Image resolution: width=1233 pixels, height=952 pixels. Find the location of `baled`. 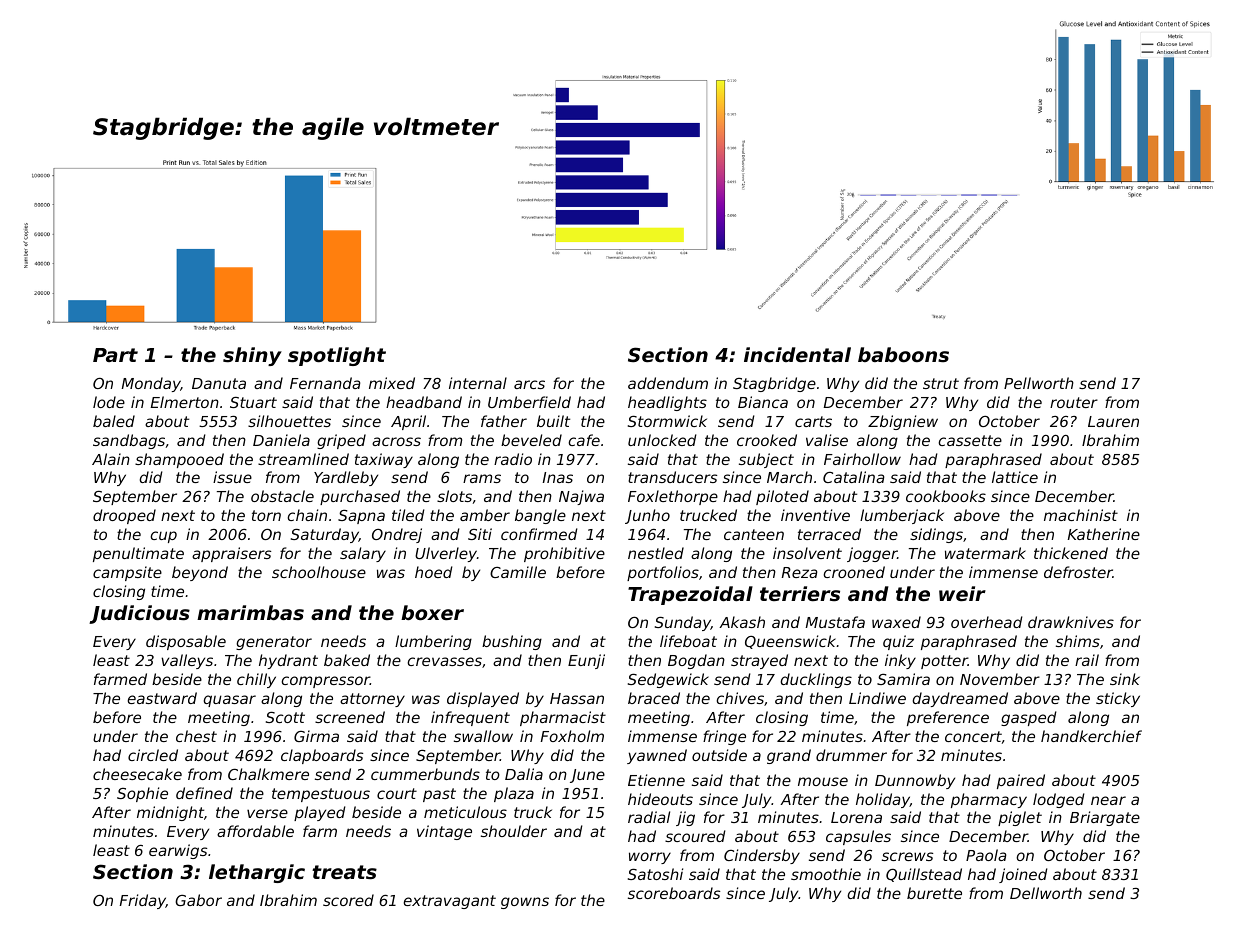

baled is located at coordinates (114, 421).
